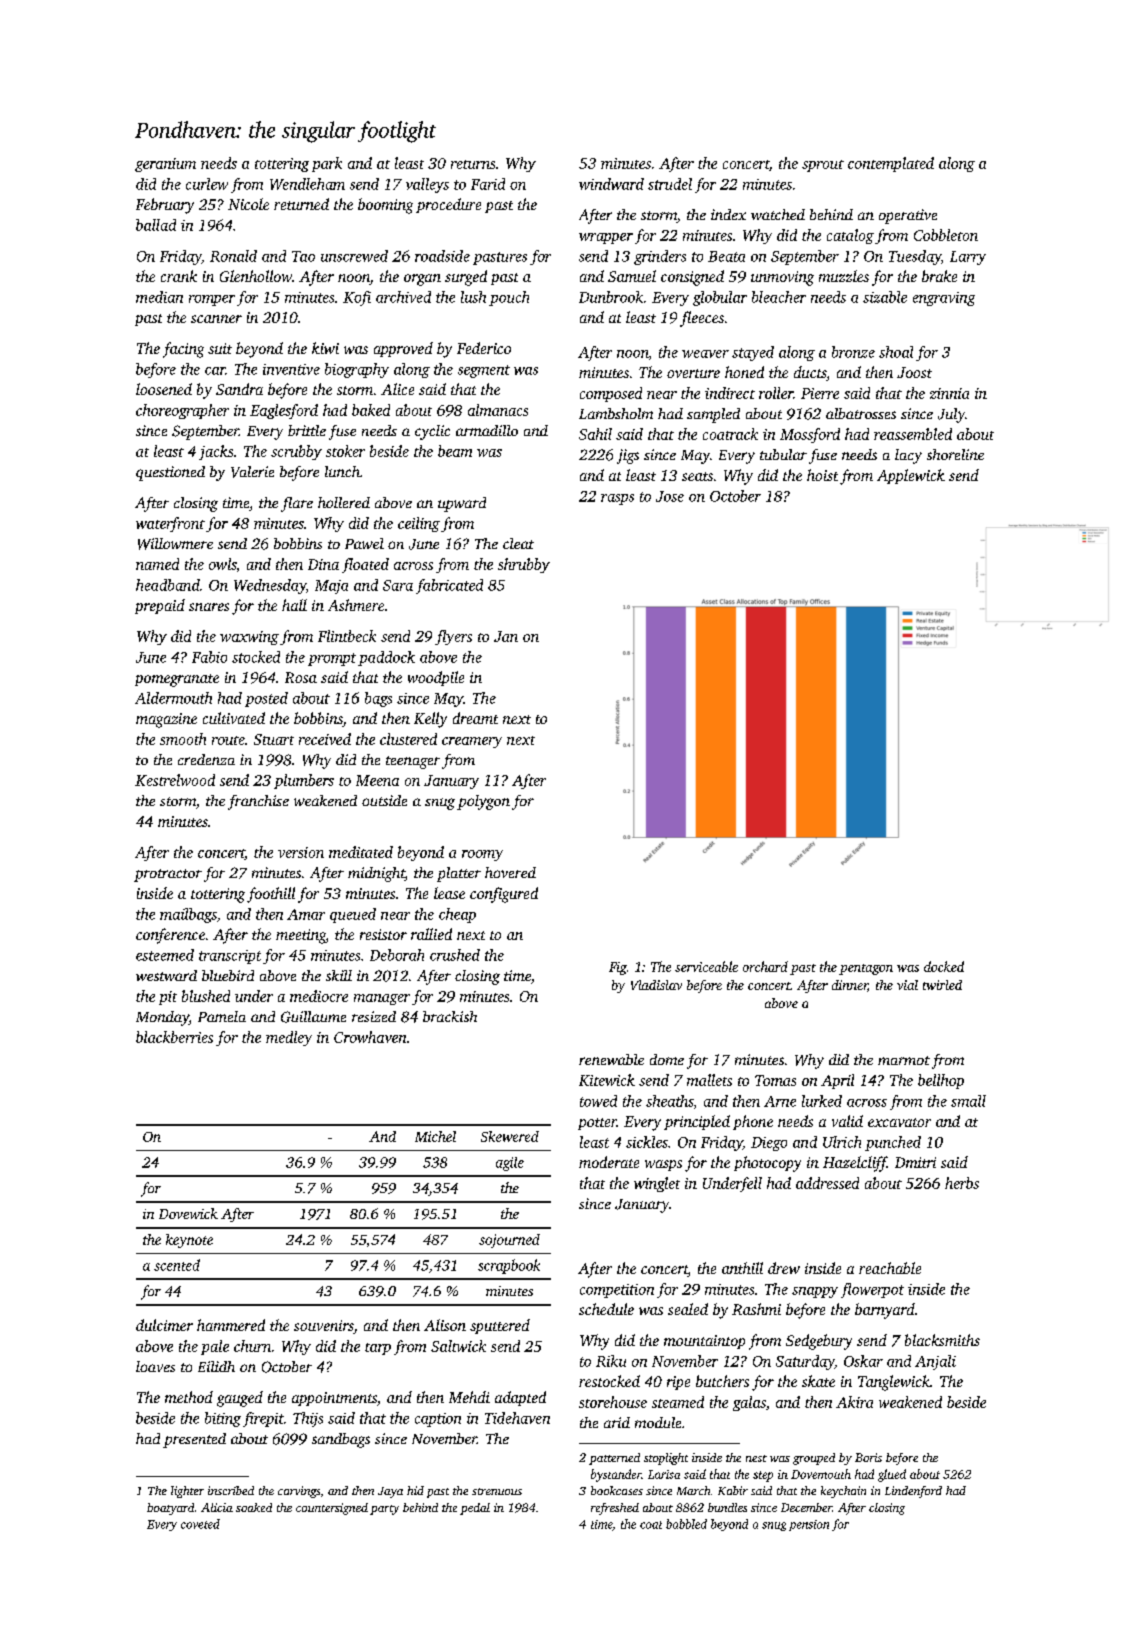  What do you see at coordinates (891, 164) in the screenshot?
I see `contemplated` at bounding box center [891, 164].
